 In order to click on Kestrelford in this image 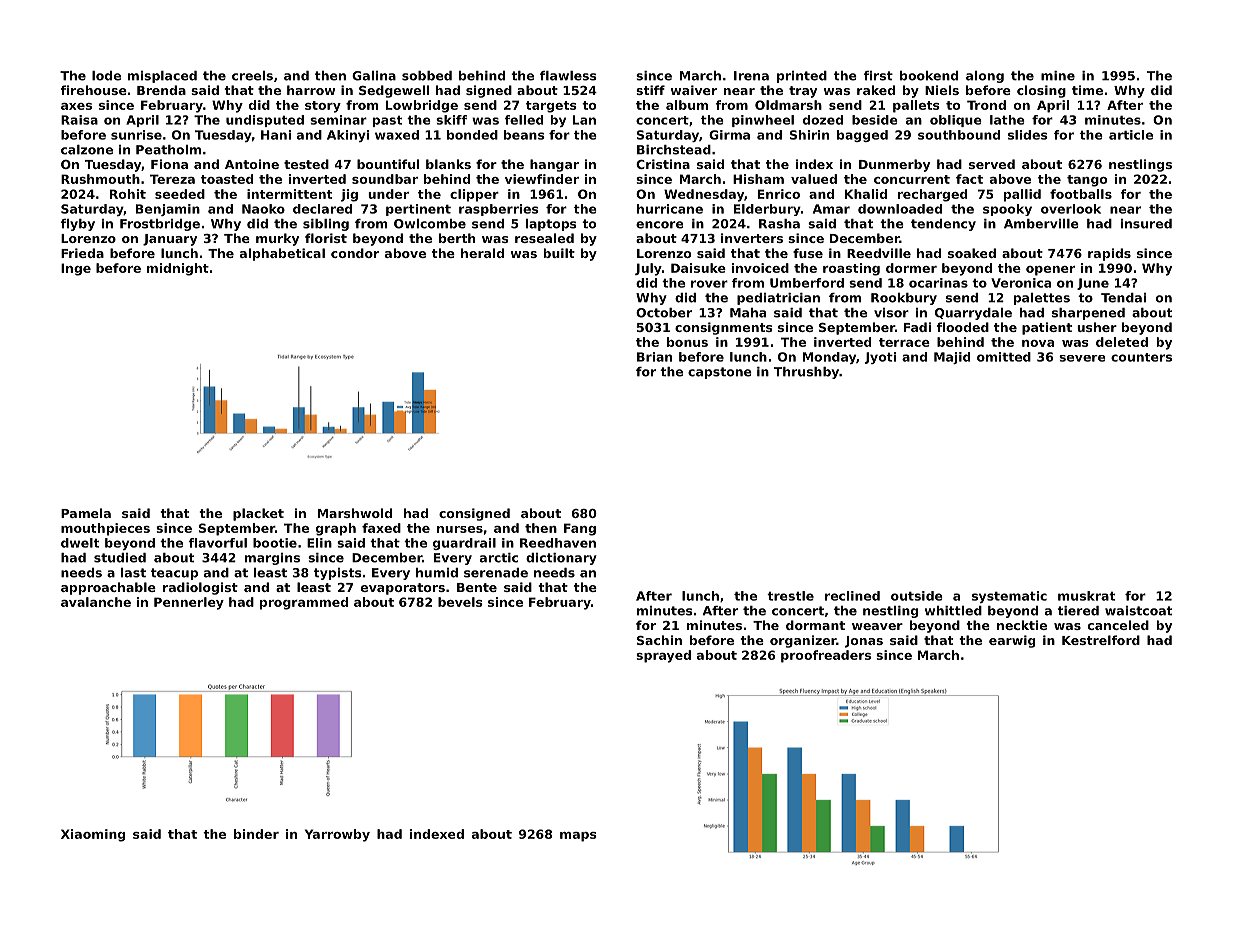, I will do `click(1101, 640)`.
